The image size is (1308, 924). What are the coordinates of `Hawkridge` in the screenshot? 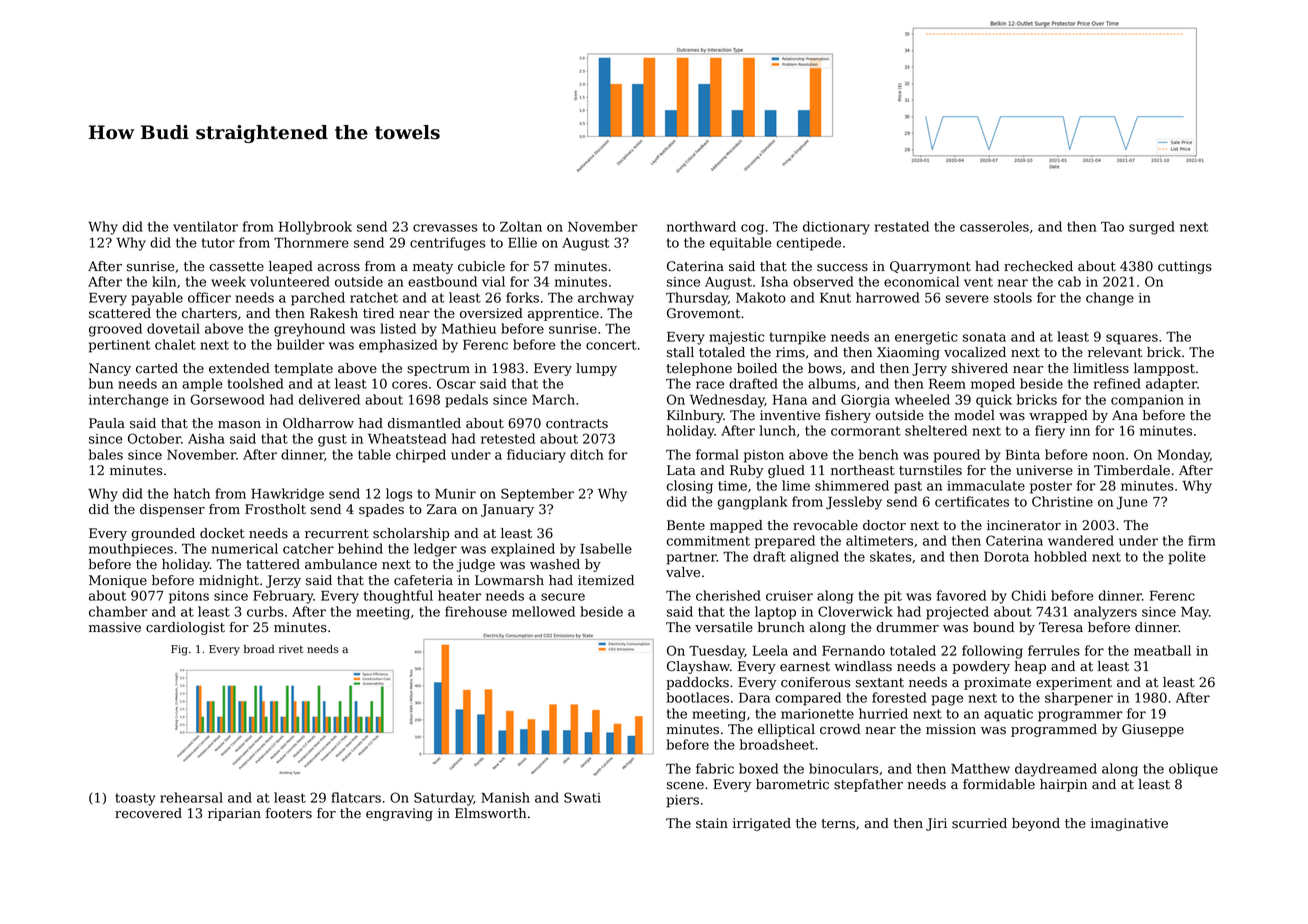 It's located at (287, 495).
